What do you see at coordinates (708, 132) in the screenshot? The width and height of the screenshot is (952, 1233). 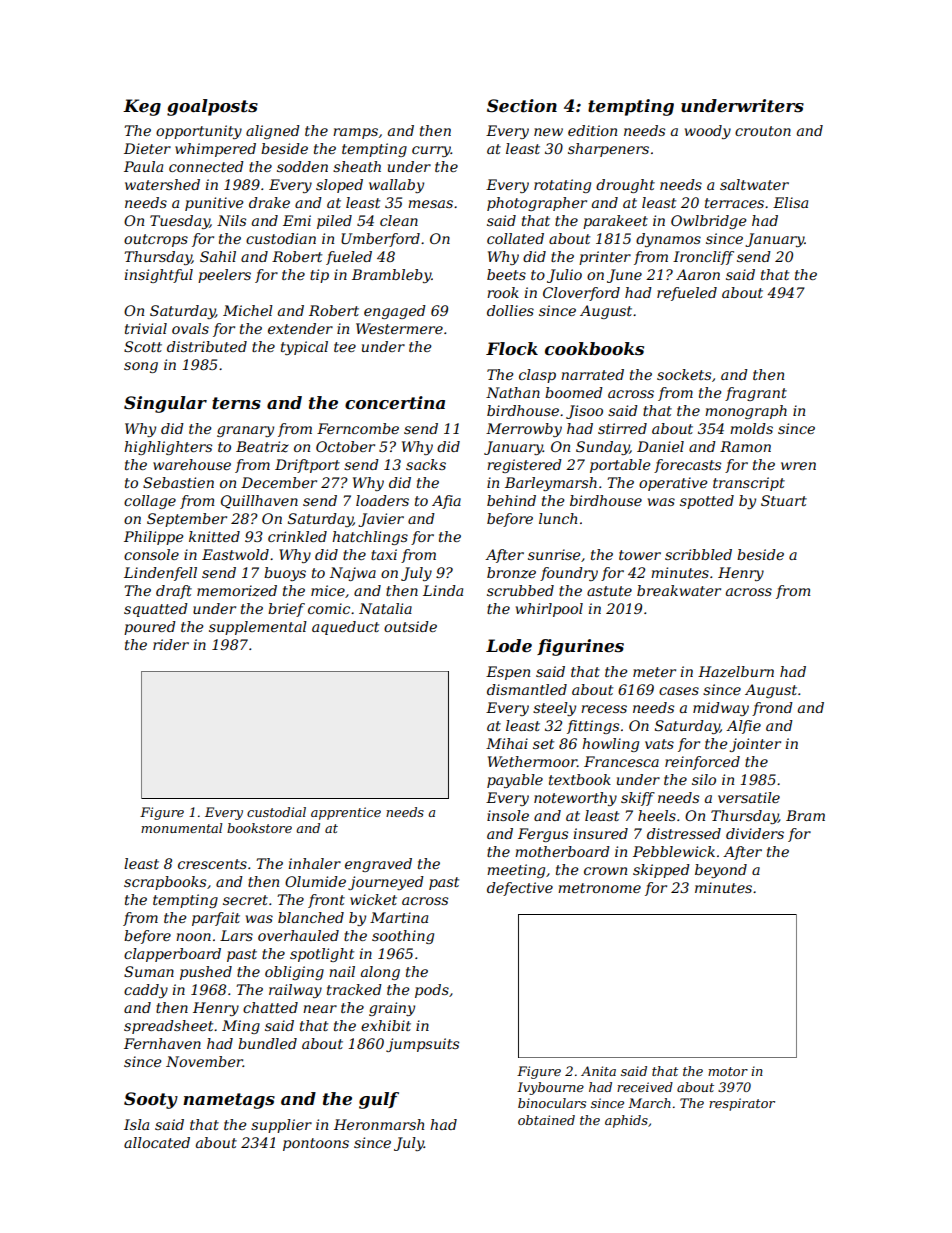 I see `woody` at bounding box center [708, 132].
